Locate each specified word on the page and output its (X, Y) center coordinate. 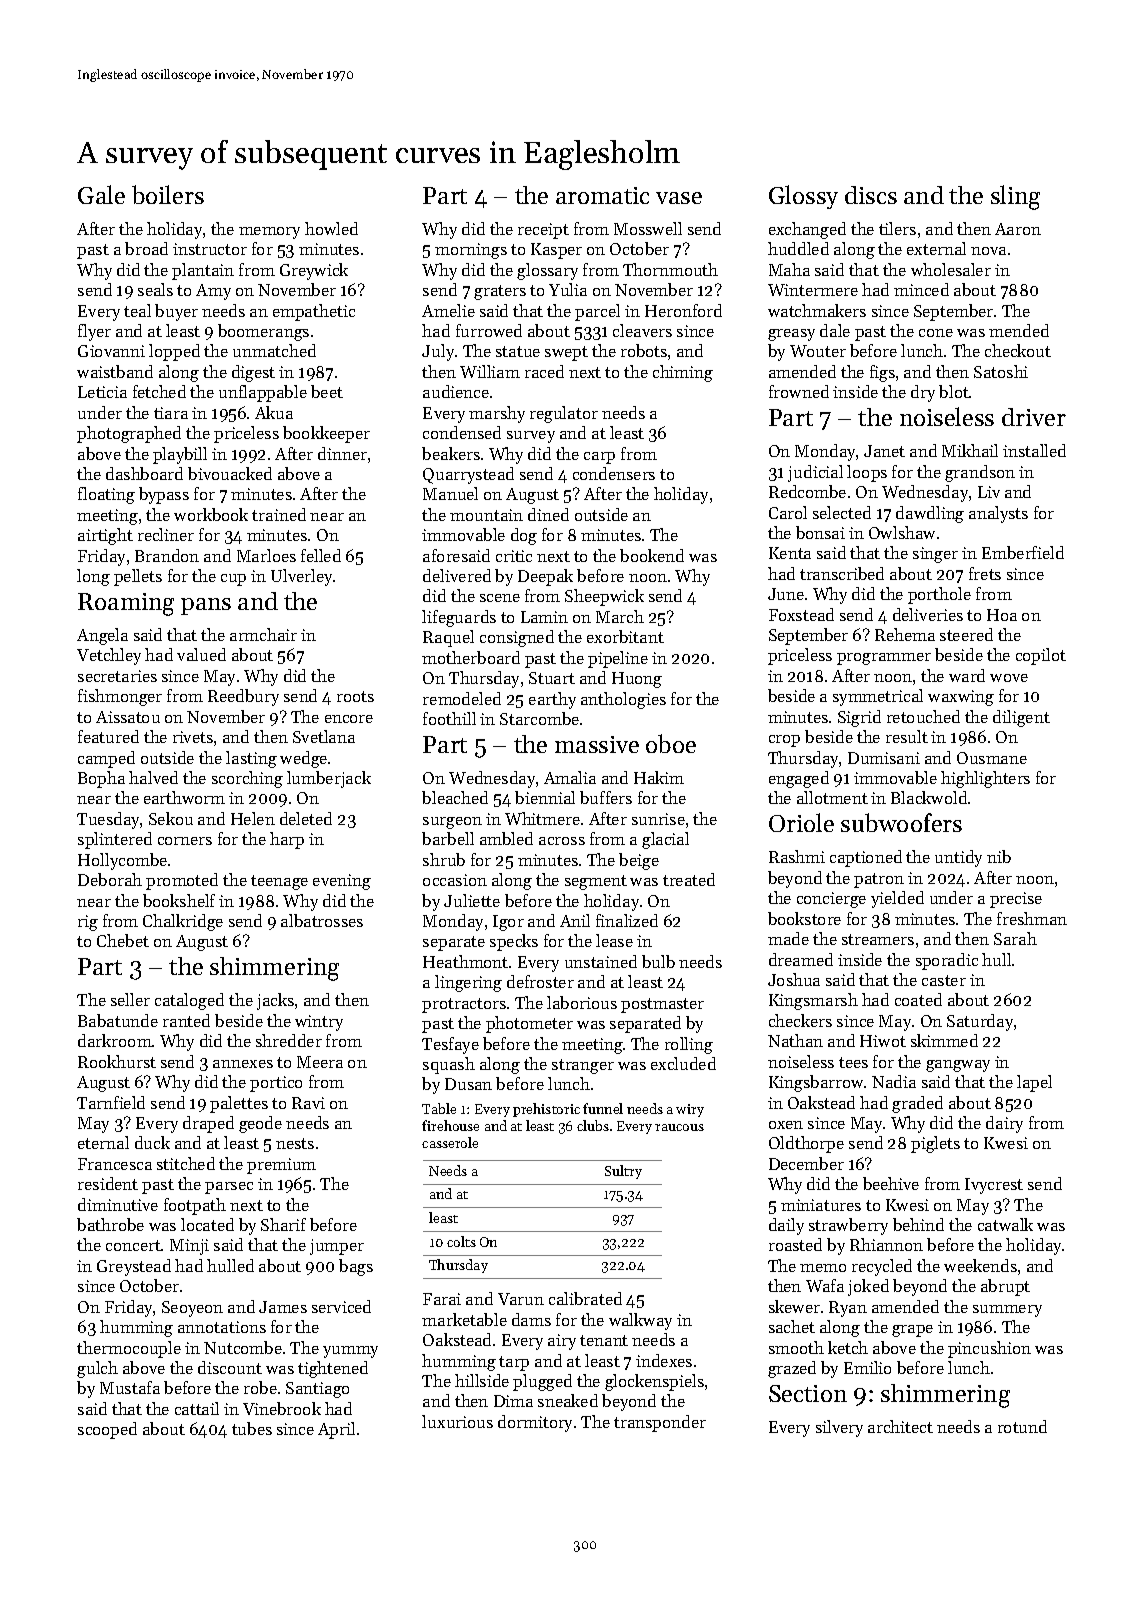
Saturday (980, 1022)
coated (918, 999)
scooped (107, 1430)
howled (331, 228)
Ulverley (302, 577)
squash (449, 1065)
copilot (1041, 656)
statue (518, 351)
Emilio (867, 1367)
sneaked (568, 1400)
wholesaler (951, 269)
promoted (182, 881)
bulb (658, 961)
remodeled (462, 698)
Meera (320, 1062)
